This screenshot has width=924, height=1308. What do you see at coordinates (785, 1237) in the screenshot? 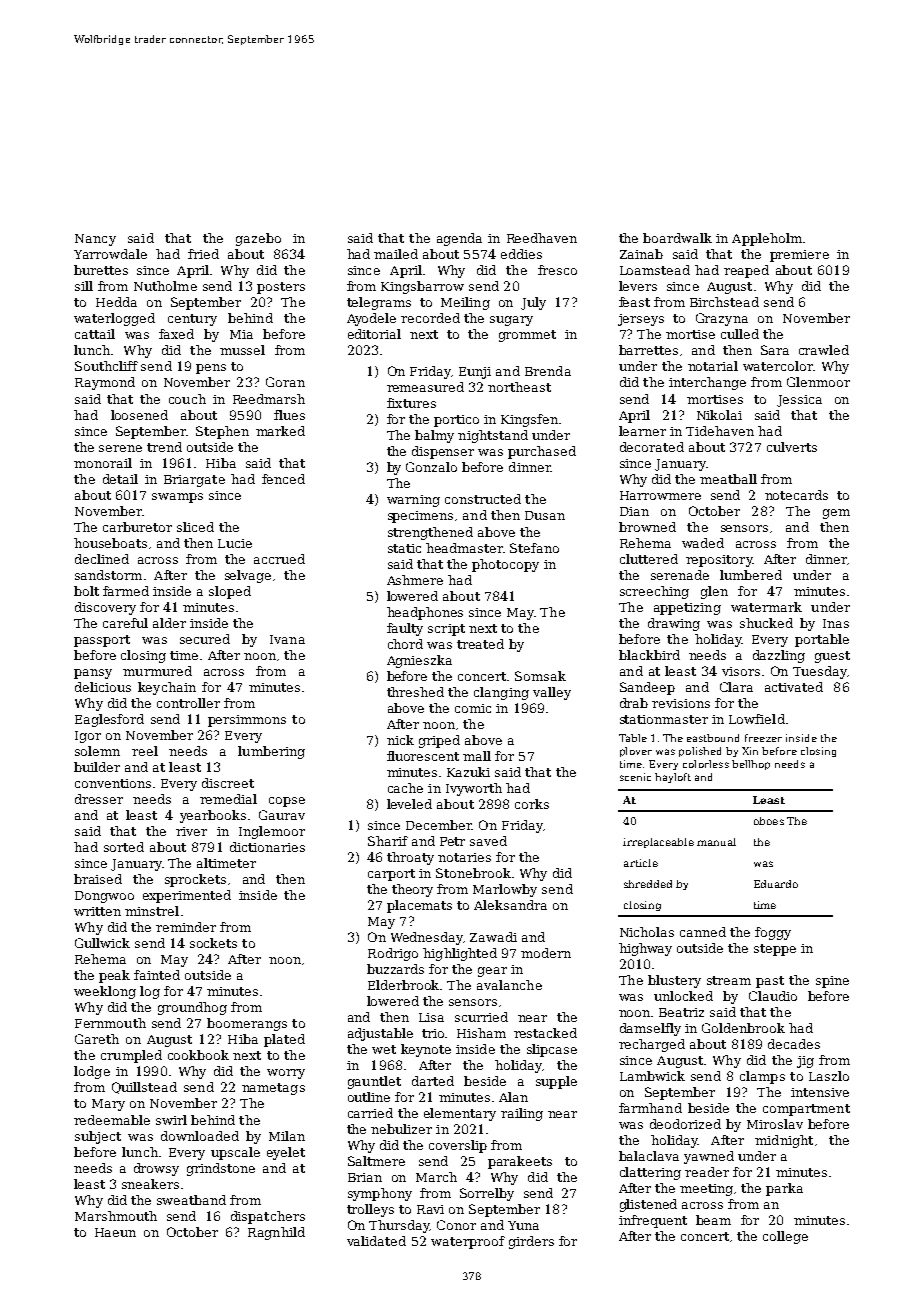
I see `college` at bounding box center [785, 1237].
